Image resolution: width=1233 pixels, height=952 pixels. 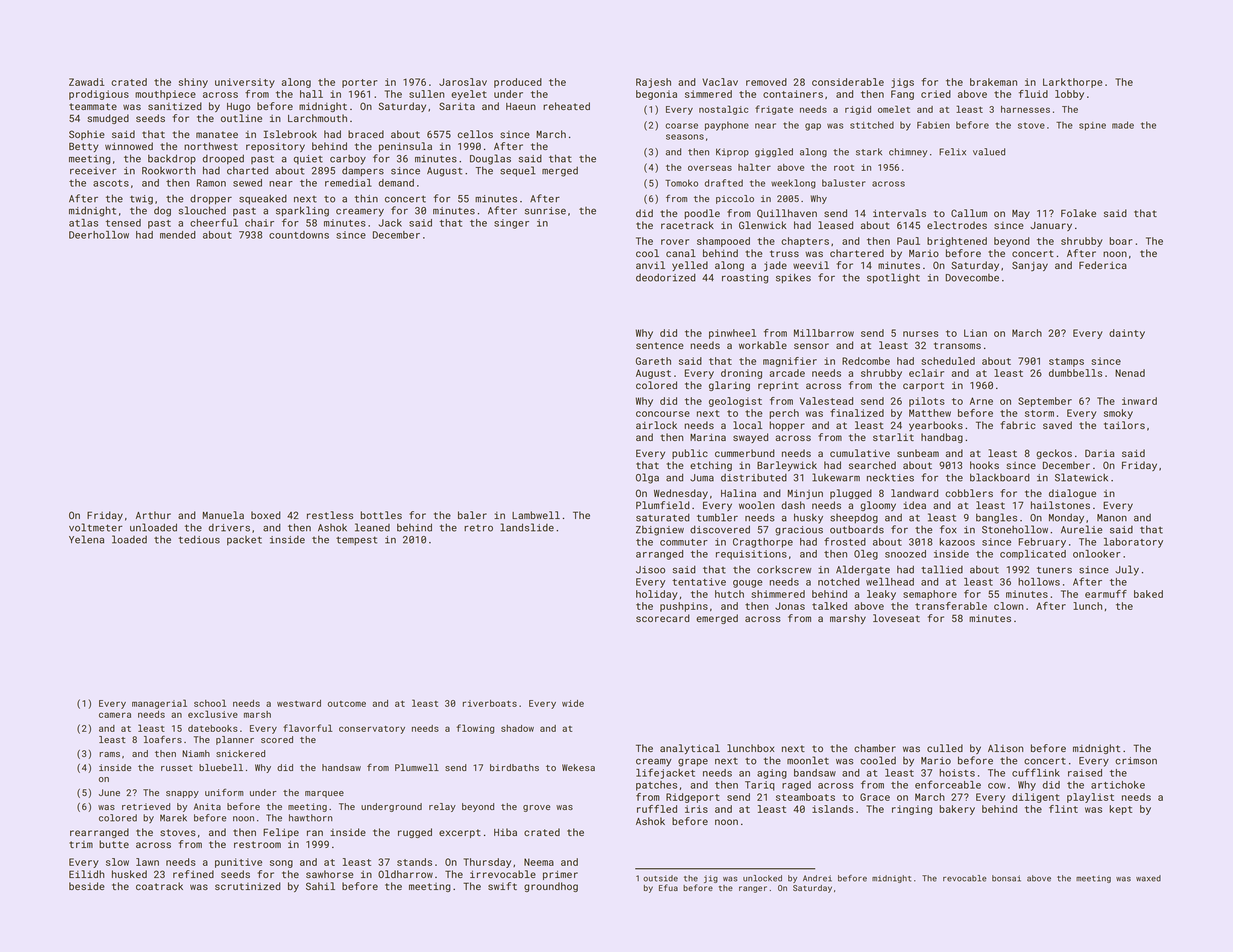 I want to click on earmuff, so click(x=1106, y=594).
